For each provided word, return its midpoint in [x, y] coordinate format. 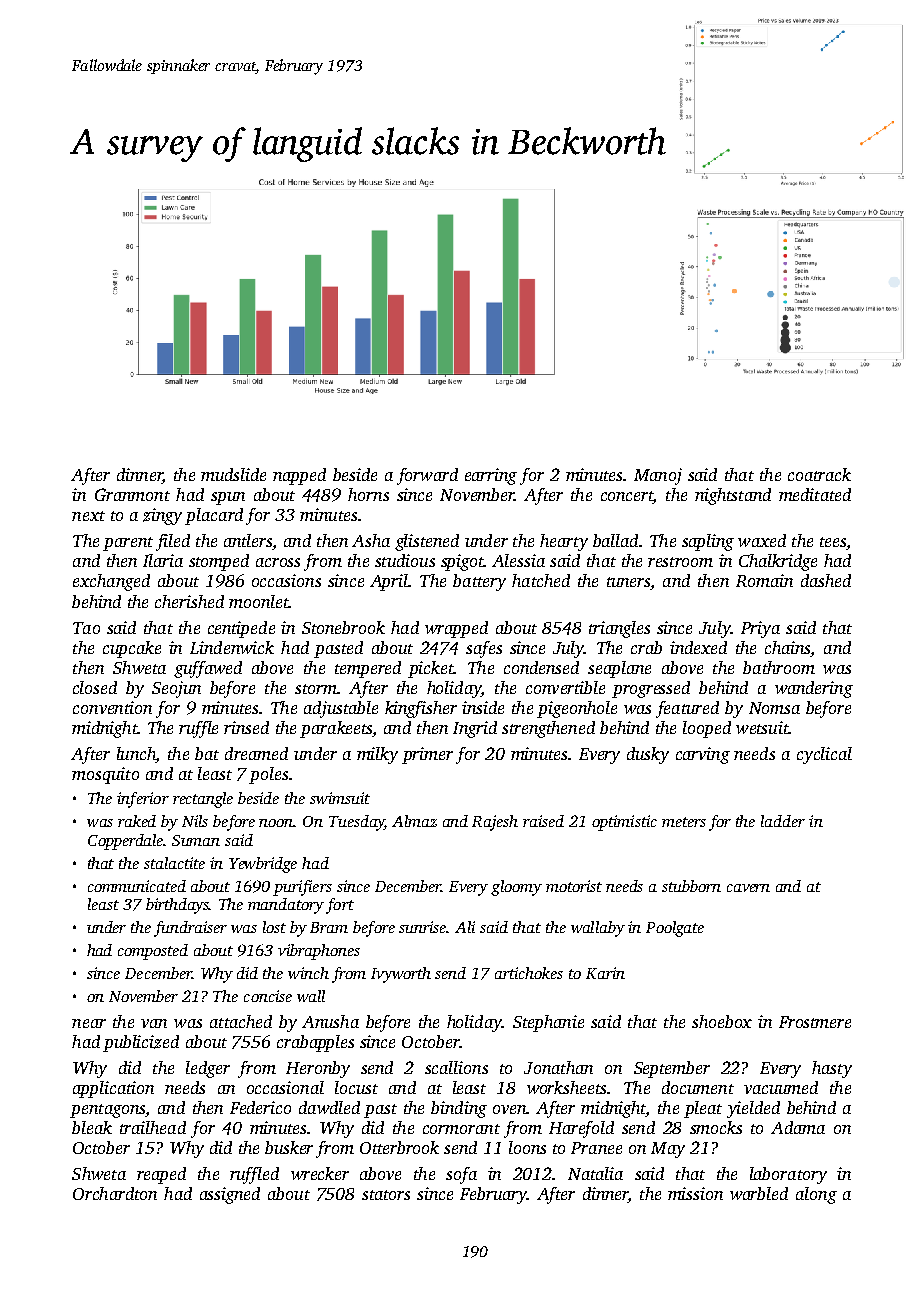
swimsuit [340, 798]
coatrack [819, 474]
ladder [783, 821]
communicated [137, 886]
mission [695, 1193]
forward [427, 476]
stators [386, 1195]
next [88, 516]
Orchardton [115, 1193]
